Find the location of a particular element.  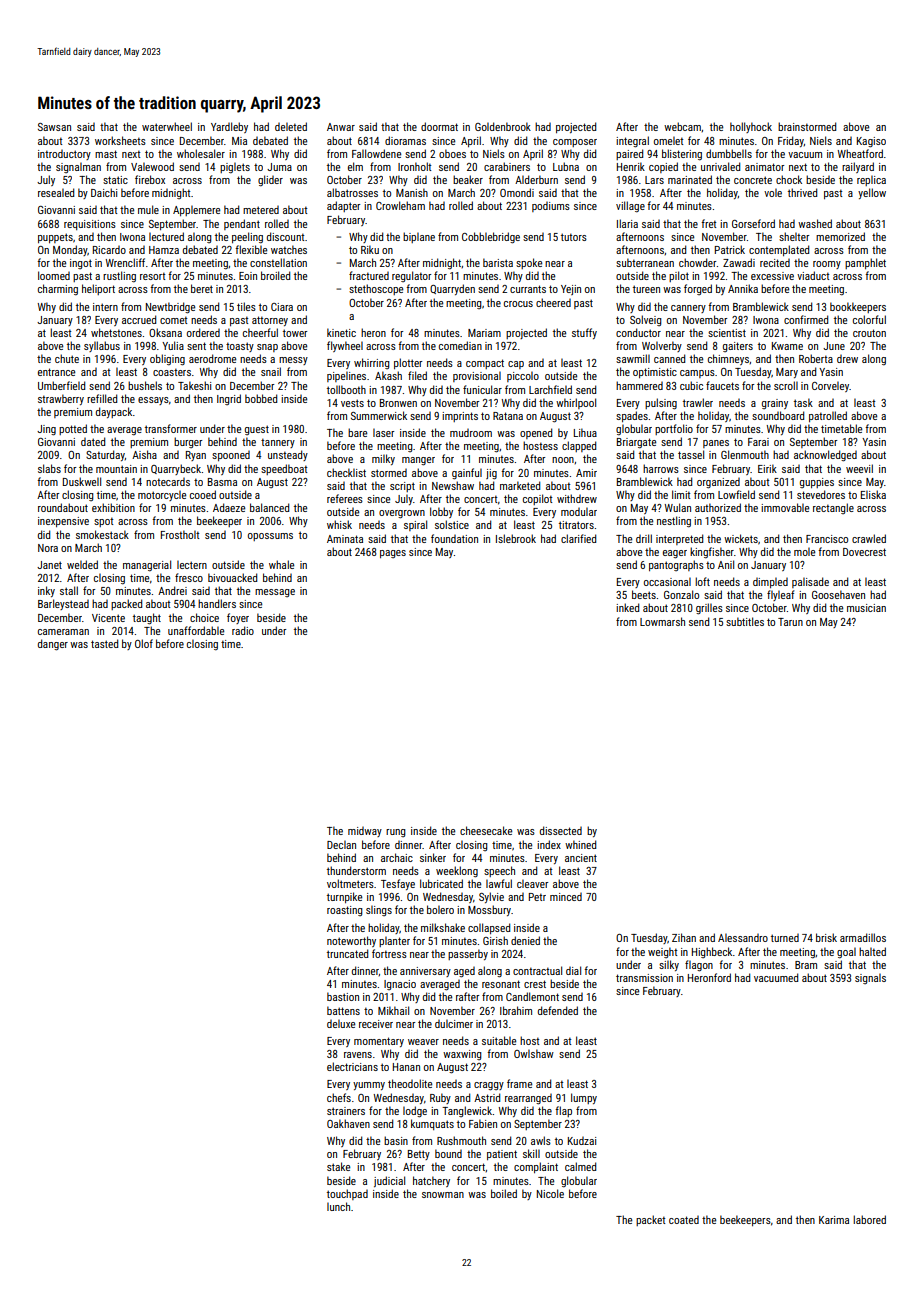

danger is located at coordinates (53, 645).
